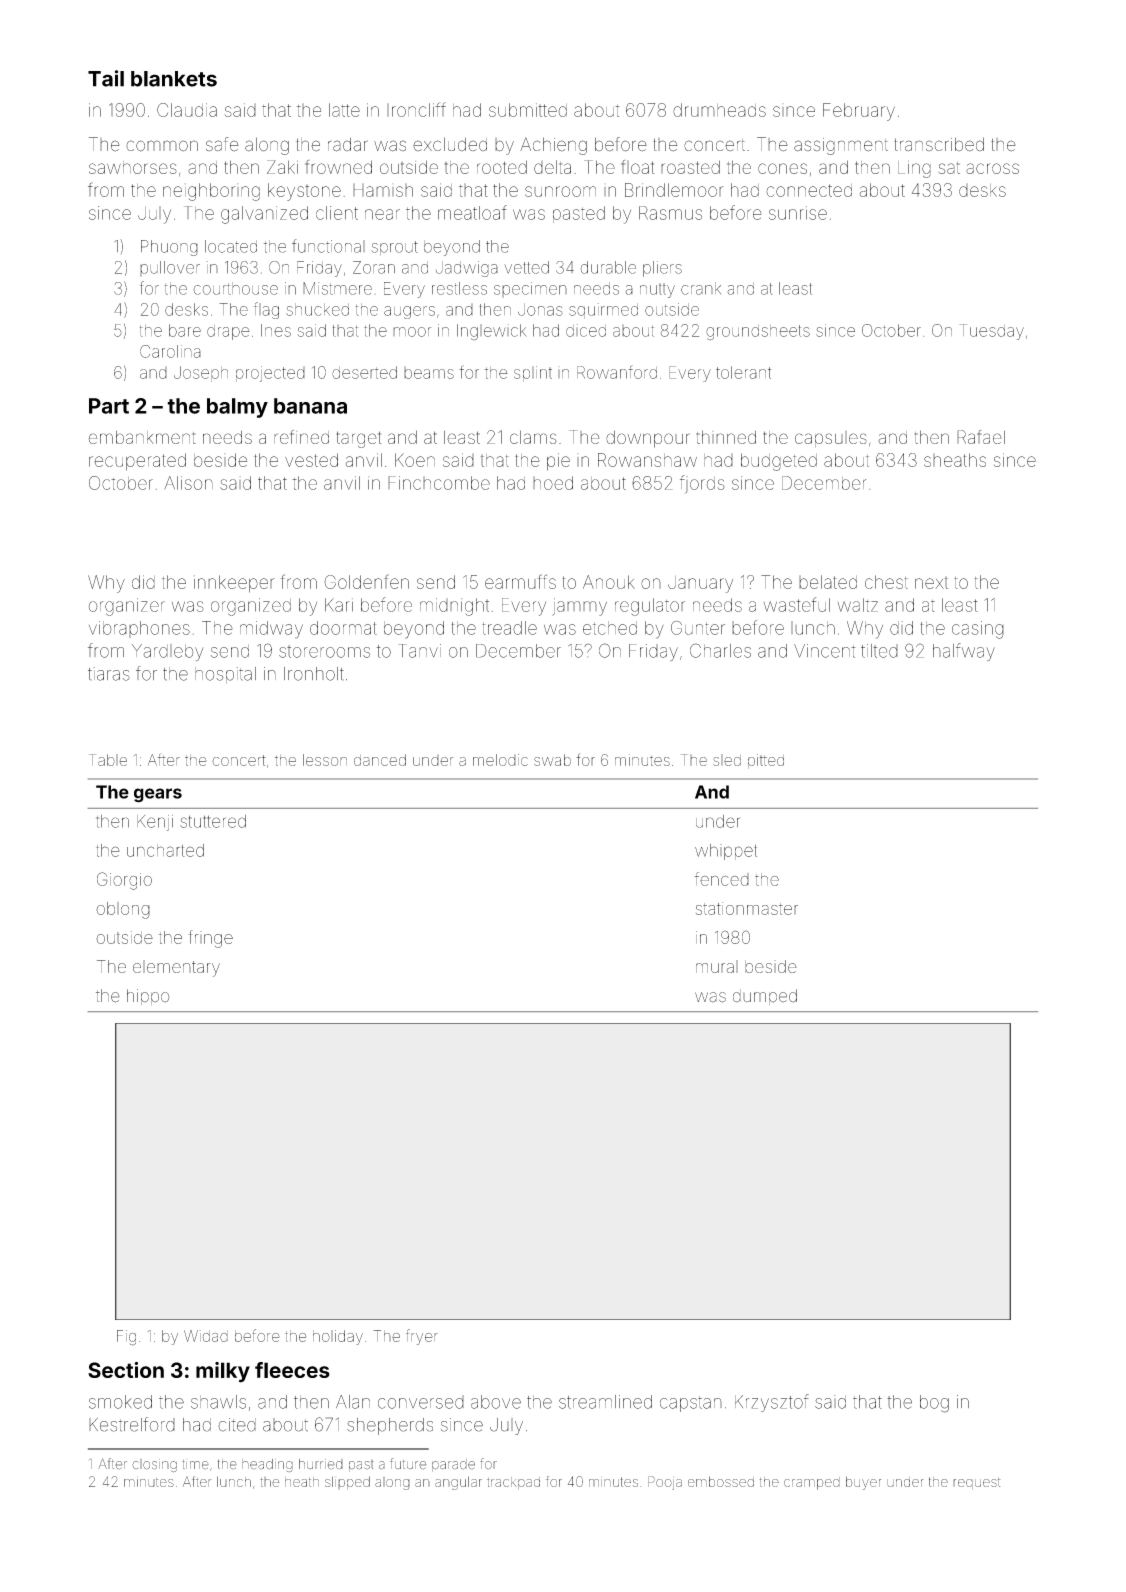 The width and height of the page is (1126, 1592). I want to click on fjords, so click(702, 484).
